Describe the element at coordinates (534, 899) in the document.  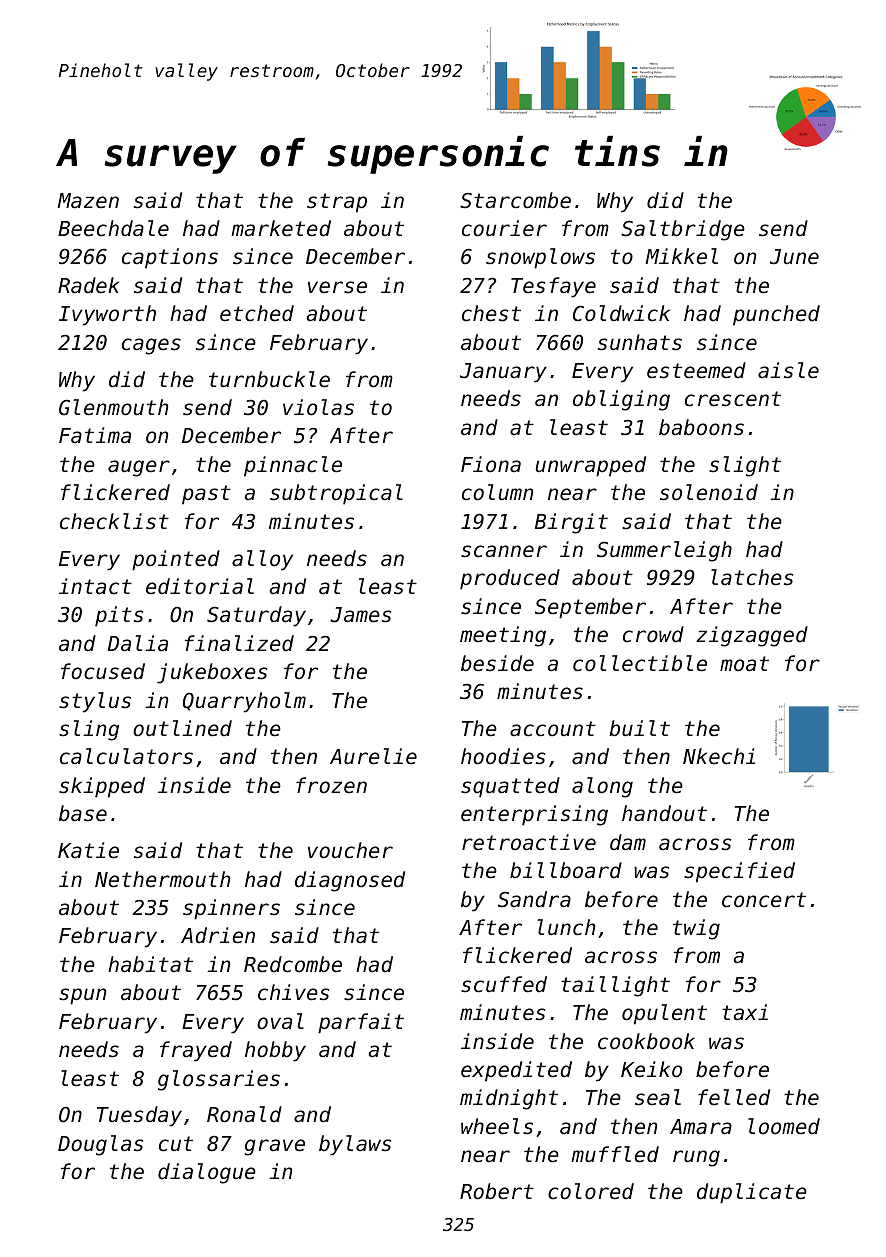
I see `Sandra` at that location.
